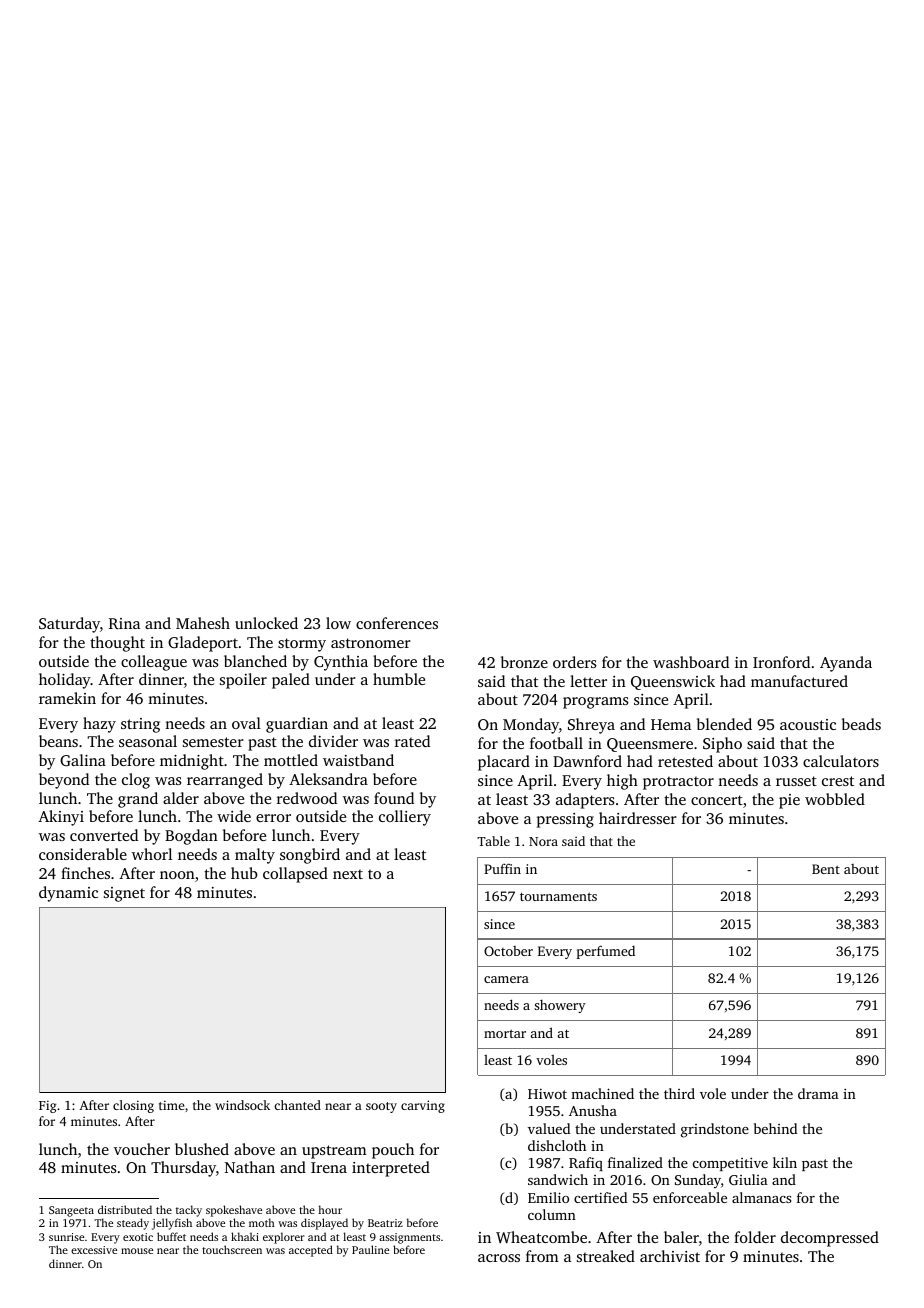  Describe the element at coordinates (69, 625) in the screenshot. I see `Saturday` at that location.
